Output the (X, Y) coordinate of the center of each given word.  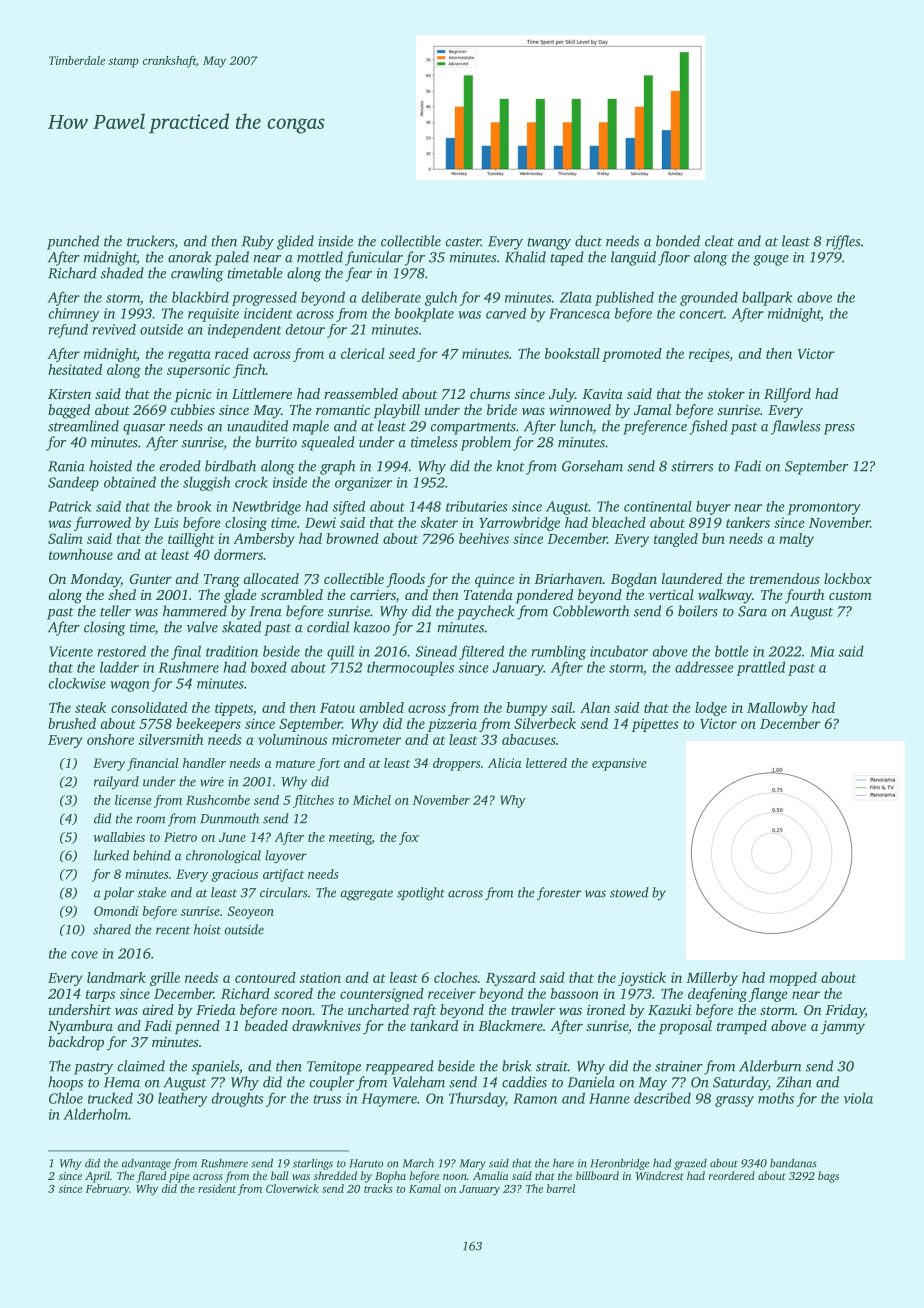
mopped (793, 979)
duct (588, 241)
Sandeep (73, 483)
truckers (151, 242)
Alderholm (95, 1114)
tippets (234, 709)
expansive (619, 764)
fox (409, 838)
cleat (719, 241)
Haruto (366, 1163)
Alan (595, 707)
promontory (824, 509)
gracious (234, 875)
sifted (348, 508)
